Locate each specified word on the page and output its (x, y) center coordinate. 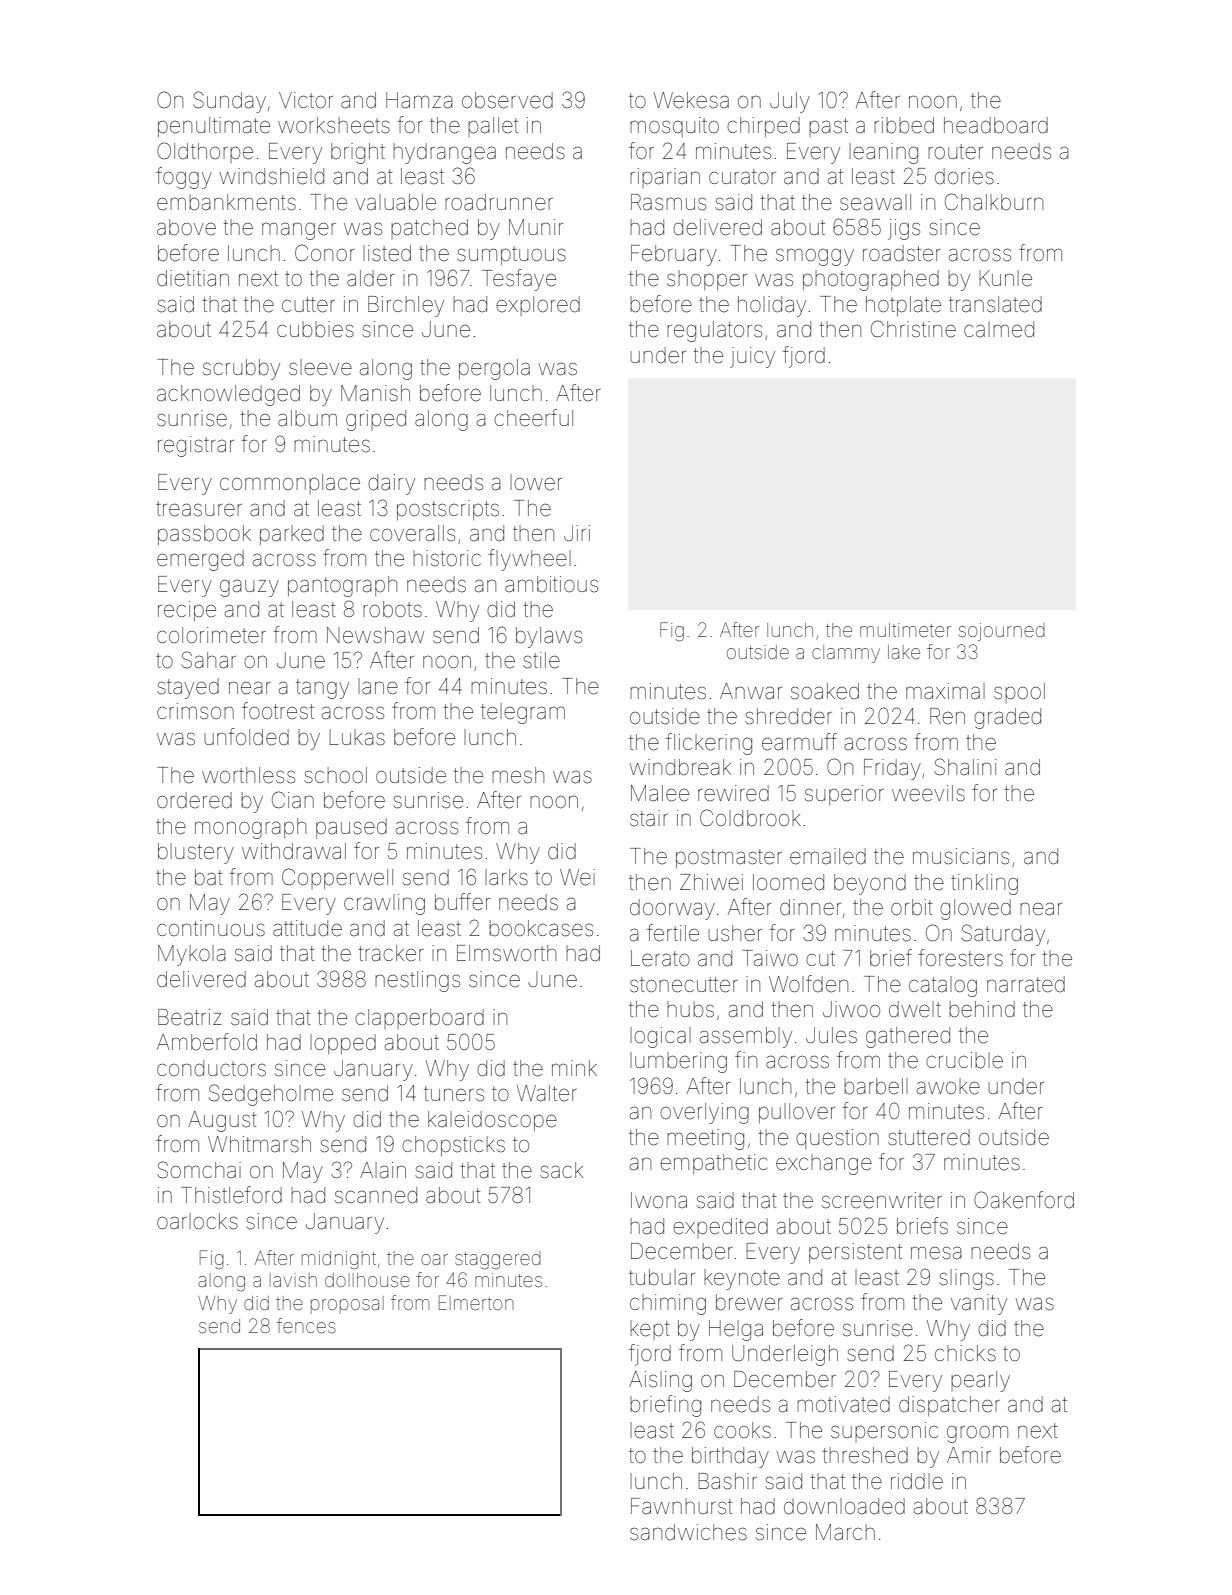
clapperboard (419, 1019)
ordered (194, 800)
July (790, 102)
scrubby (241, 369)
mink (574, 1068)
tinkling (984, 884)
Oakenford (1024, 1200)
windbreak (680, 767)
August (222, 1121)
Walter (547, 1093)
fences (306, 1325)
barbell (876, 1086)
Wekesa (691, 100)
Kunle (1006, 278)
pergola (494, 369)
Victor (306, 100)
